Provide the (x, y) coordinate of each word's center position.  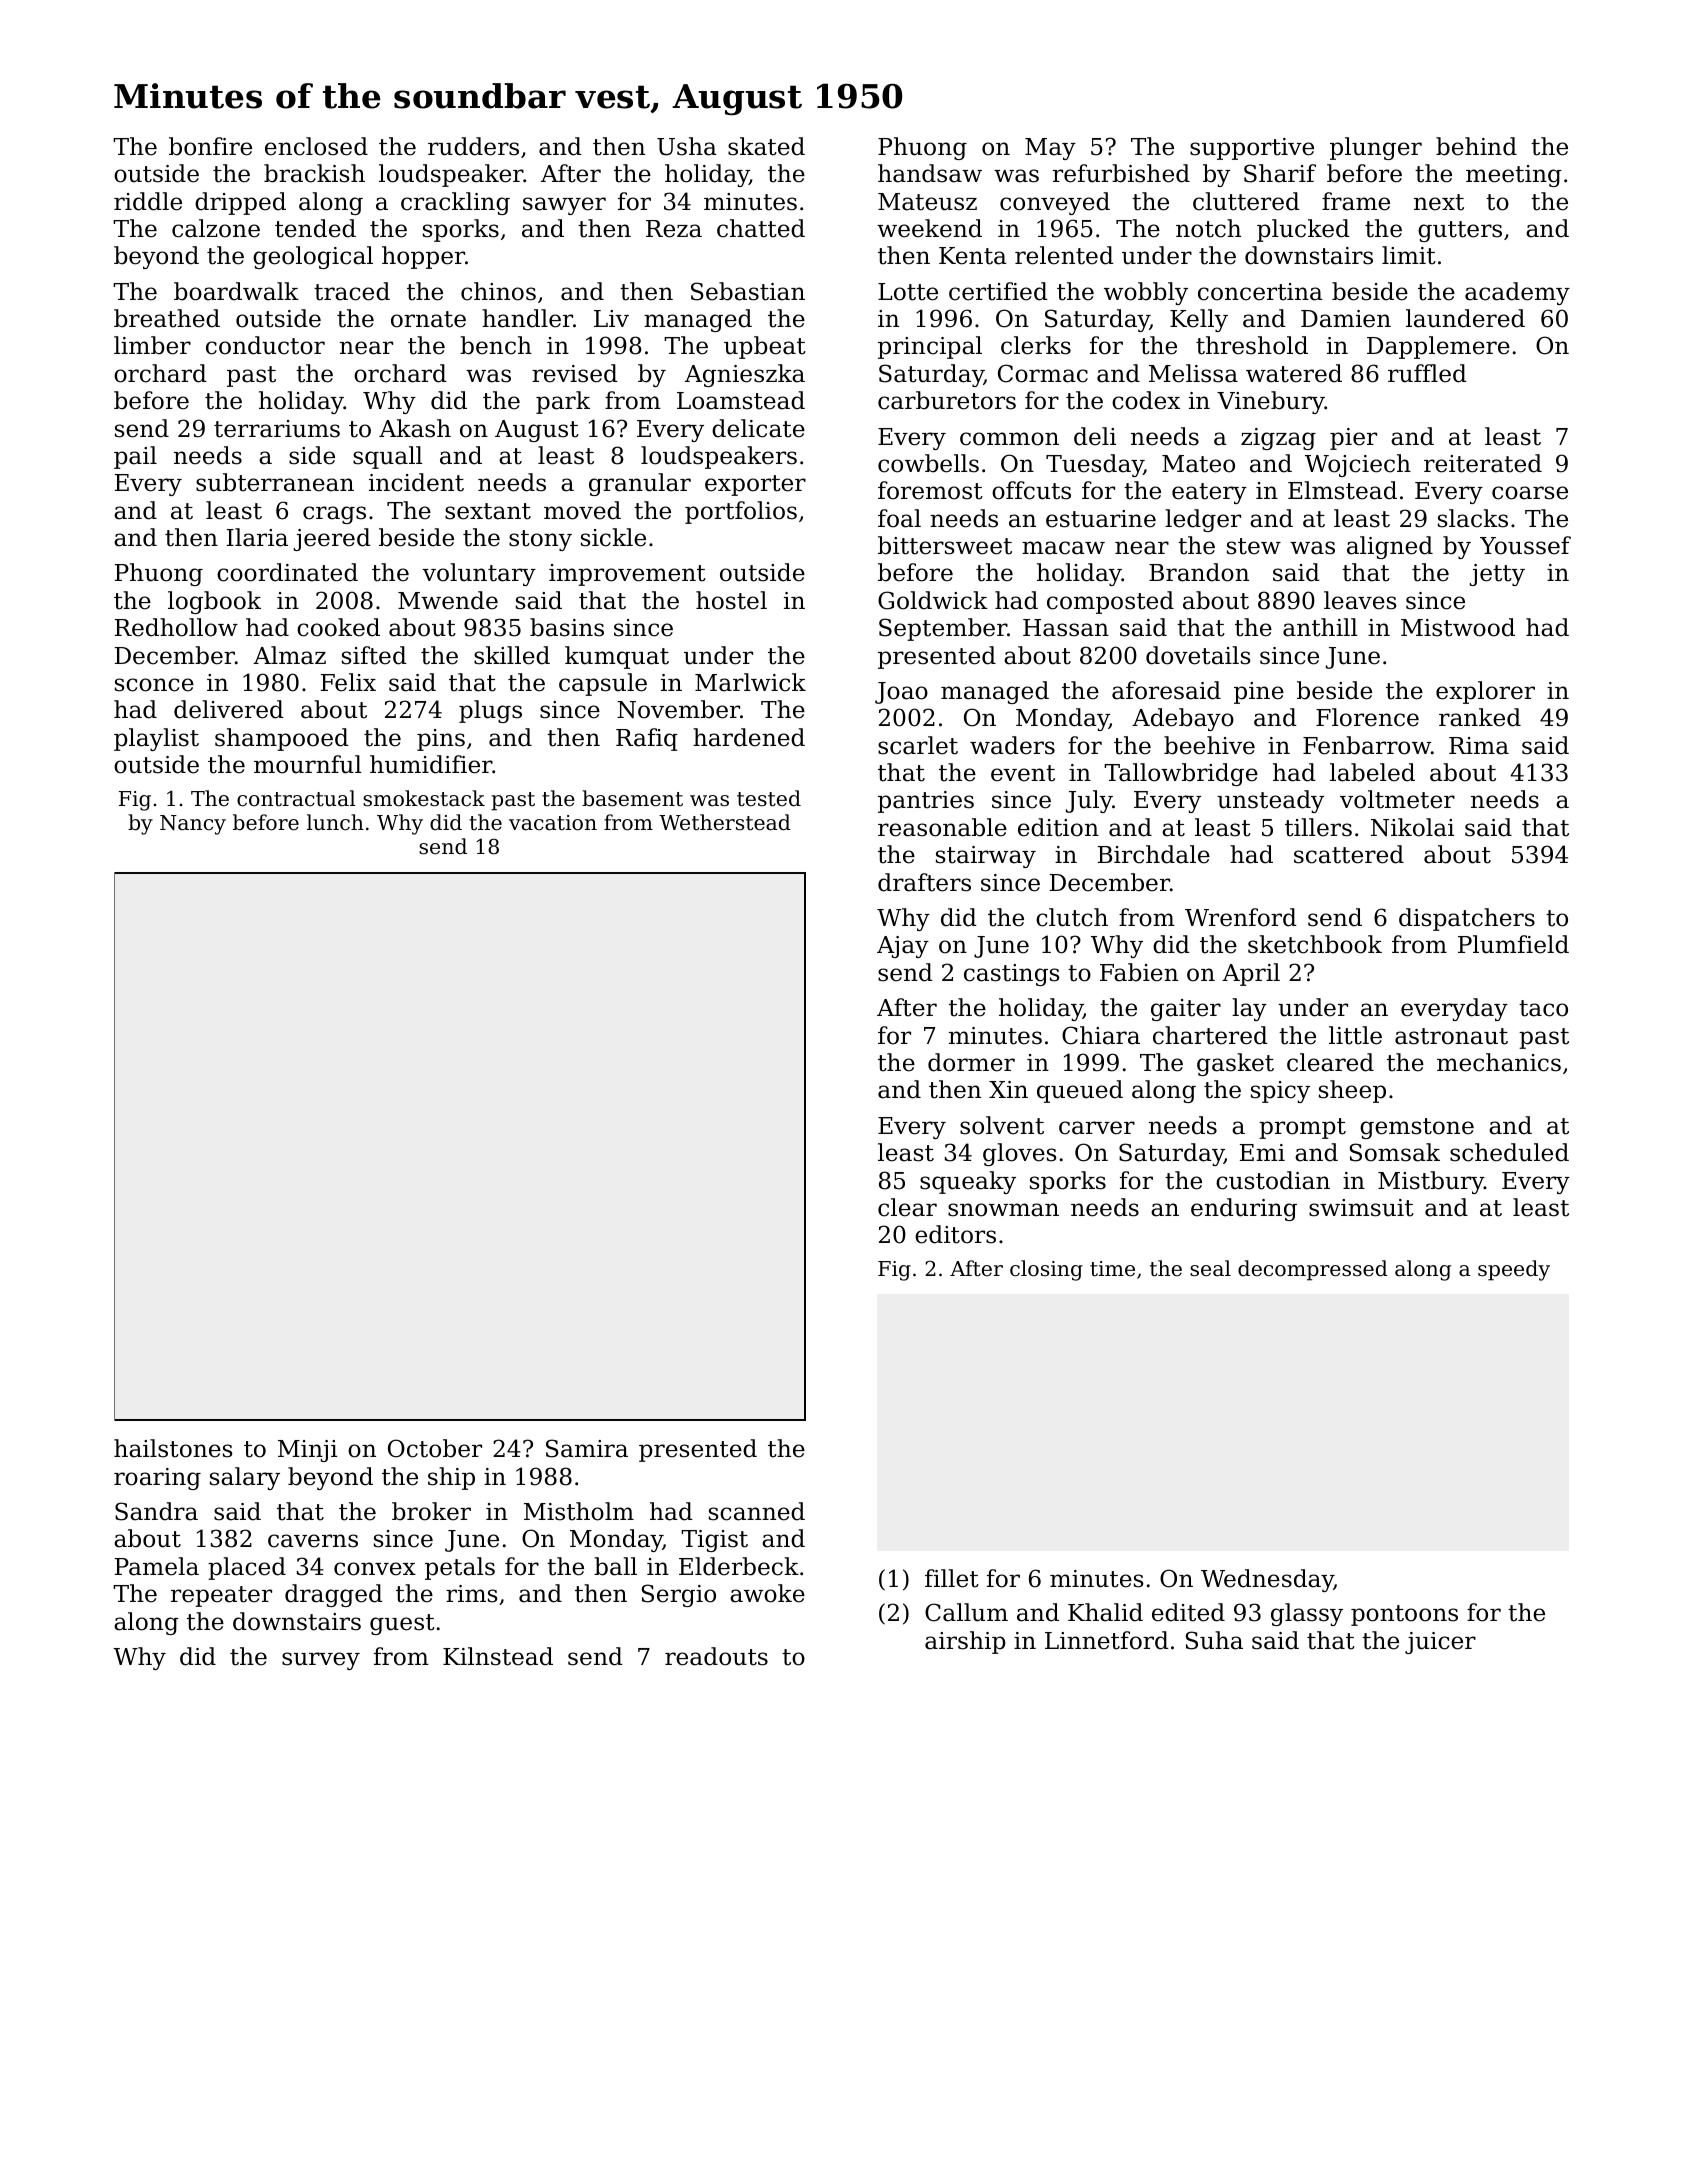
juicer (1440, 1643)
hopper (423, 257)
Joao (901, 693)
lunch (335, 822)
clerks (1036, 345)
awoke (767, 1593)
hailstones (173, 1448)
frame (1356, 201)
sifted (374, 655)
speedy (1514, 1270)
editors (955, 1234)
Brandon (1199, 572)
